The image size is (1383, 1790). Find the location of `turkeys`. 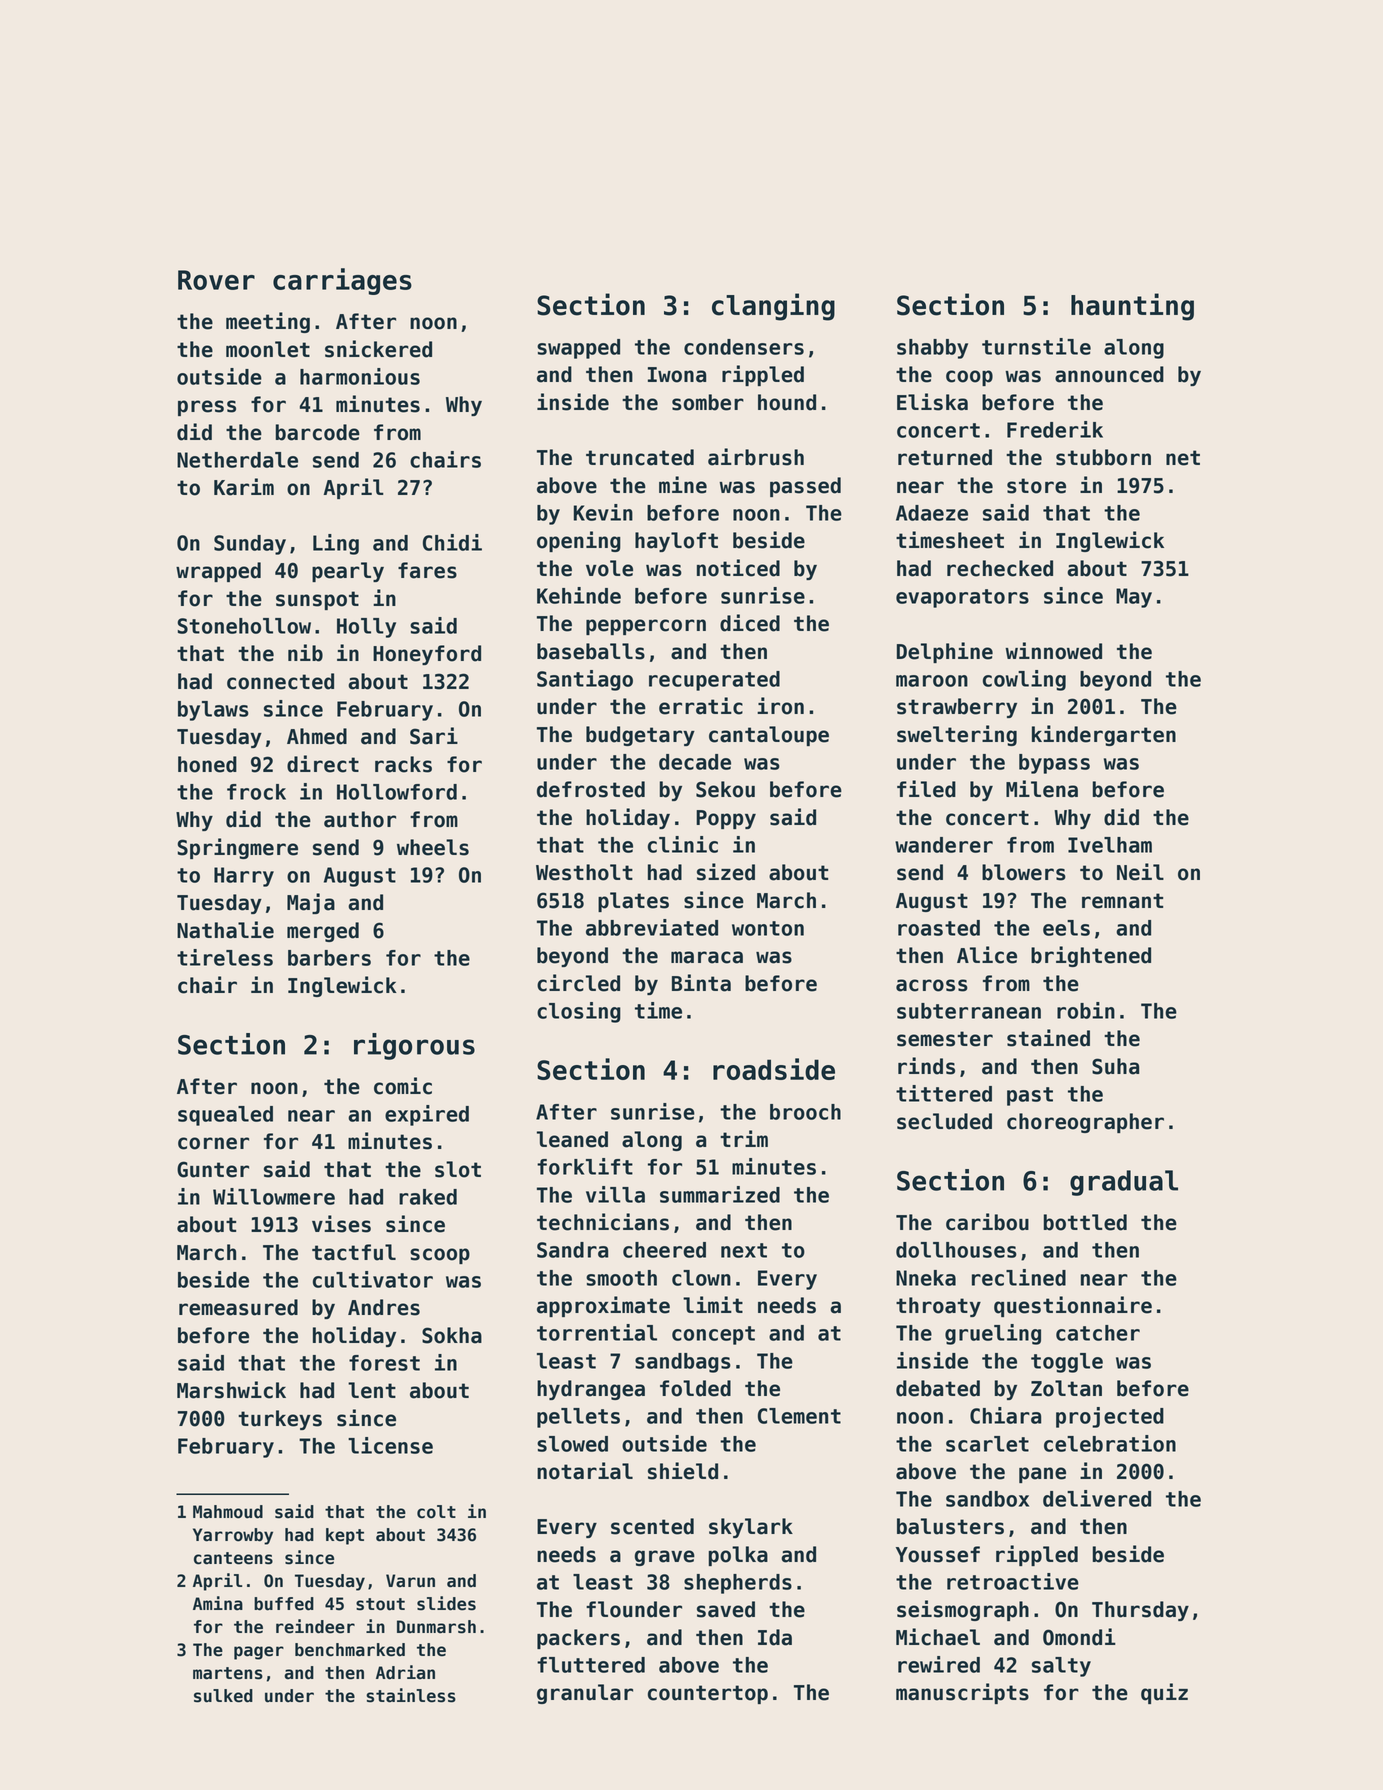

turkeys is located at coordinates (280, 1420).
